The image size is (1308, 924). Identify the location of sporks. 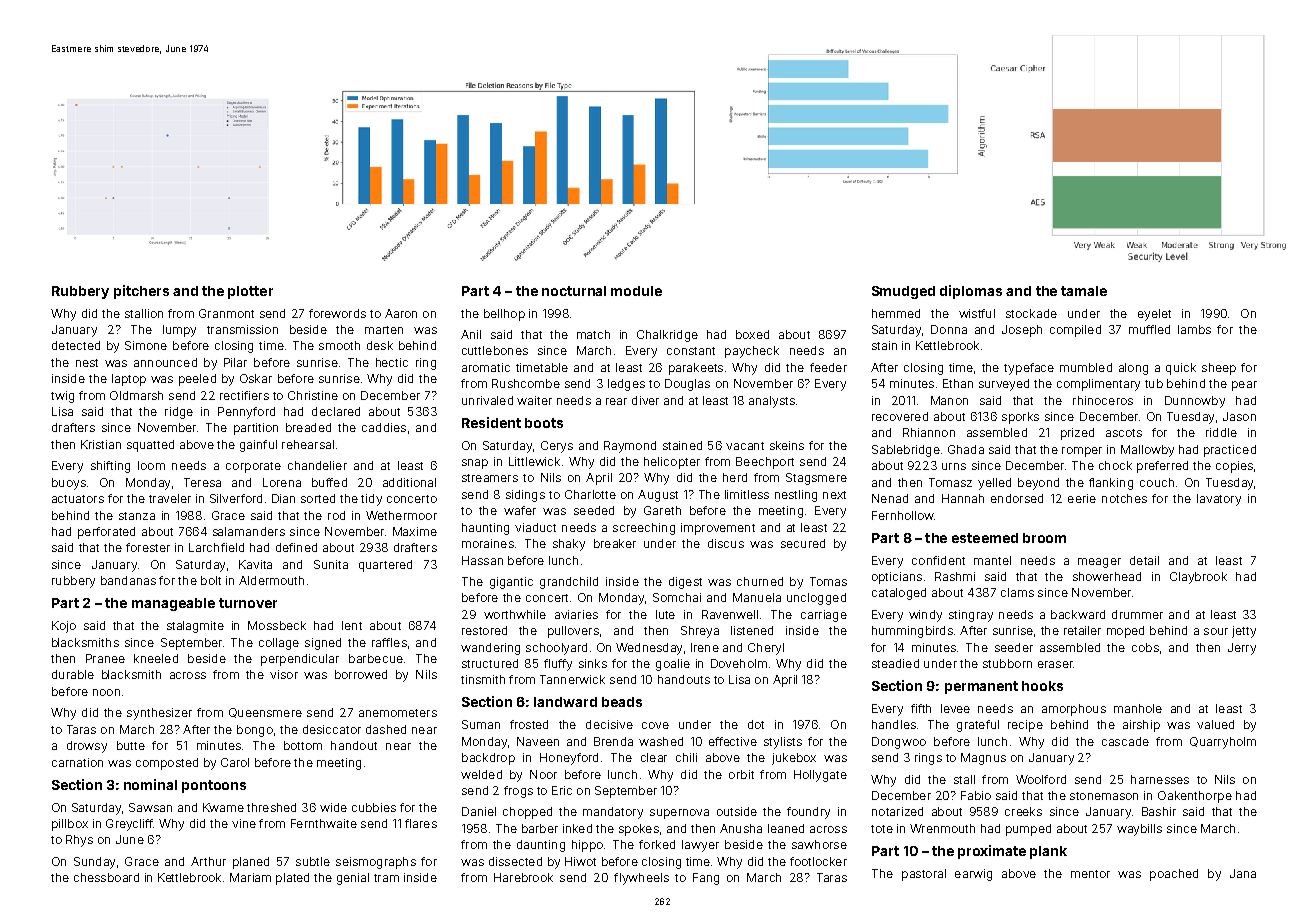
(1020, 418).
